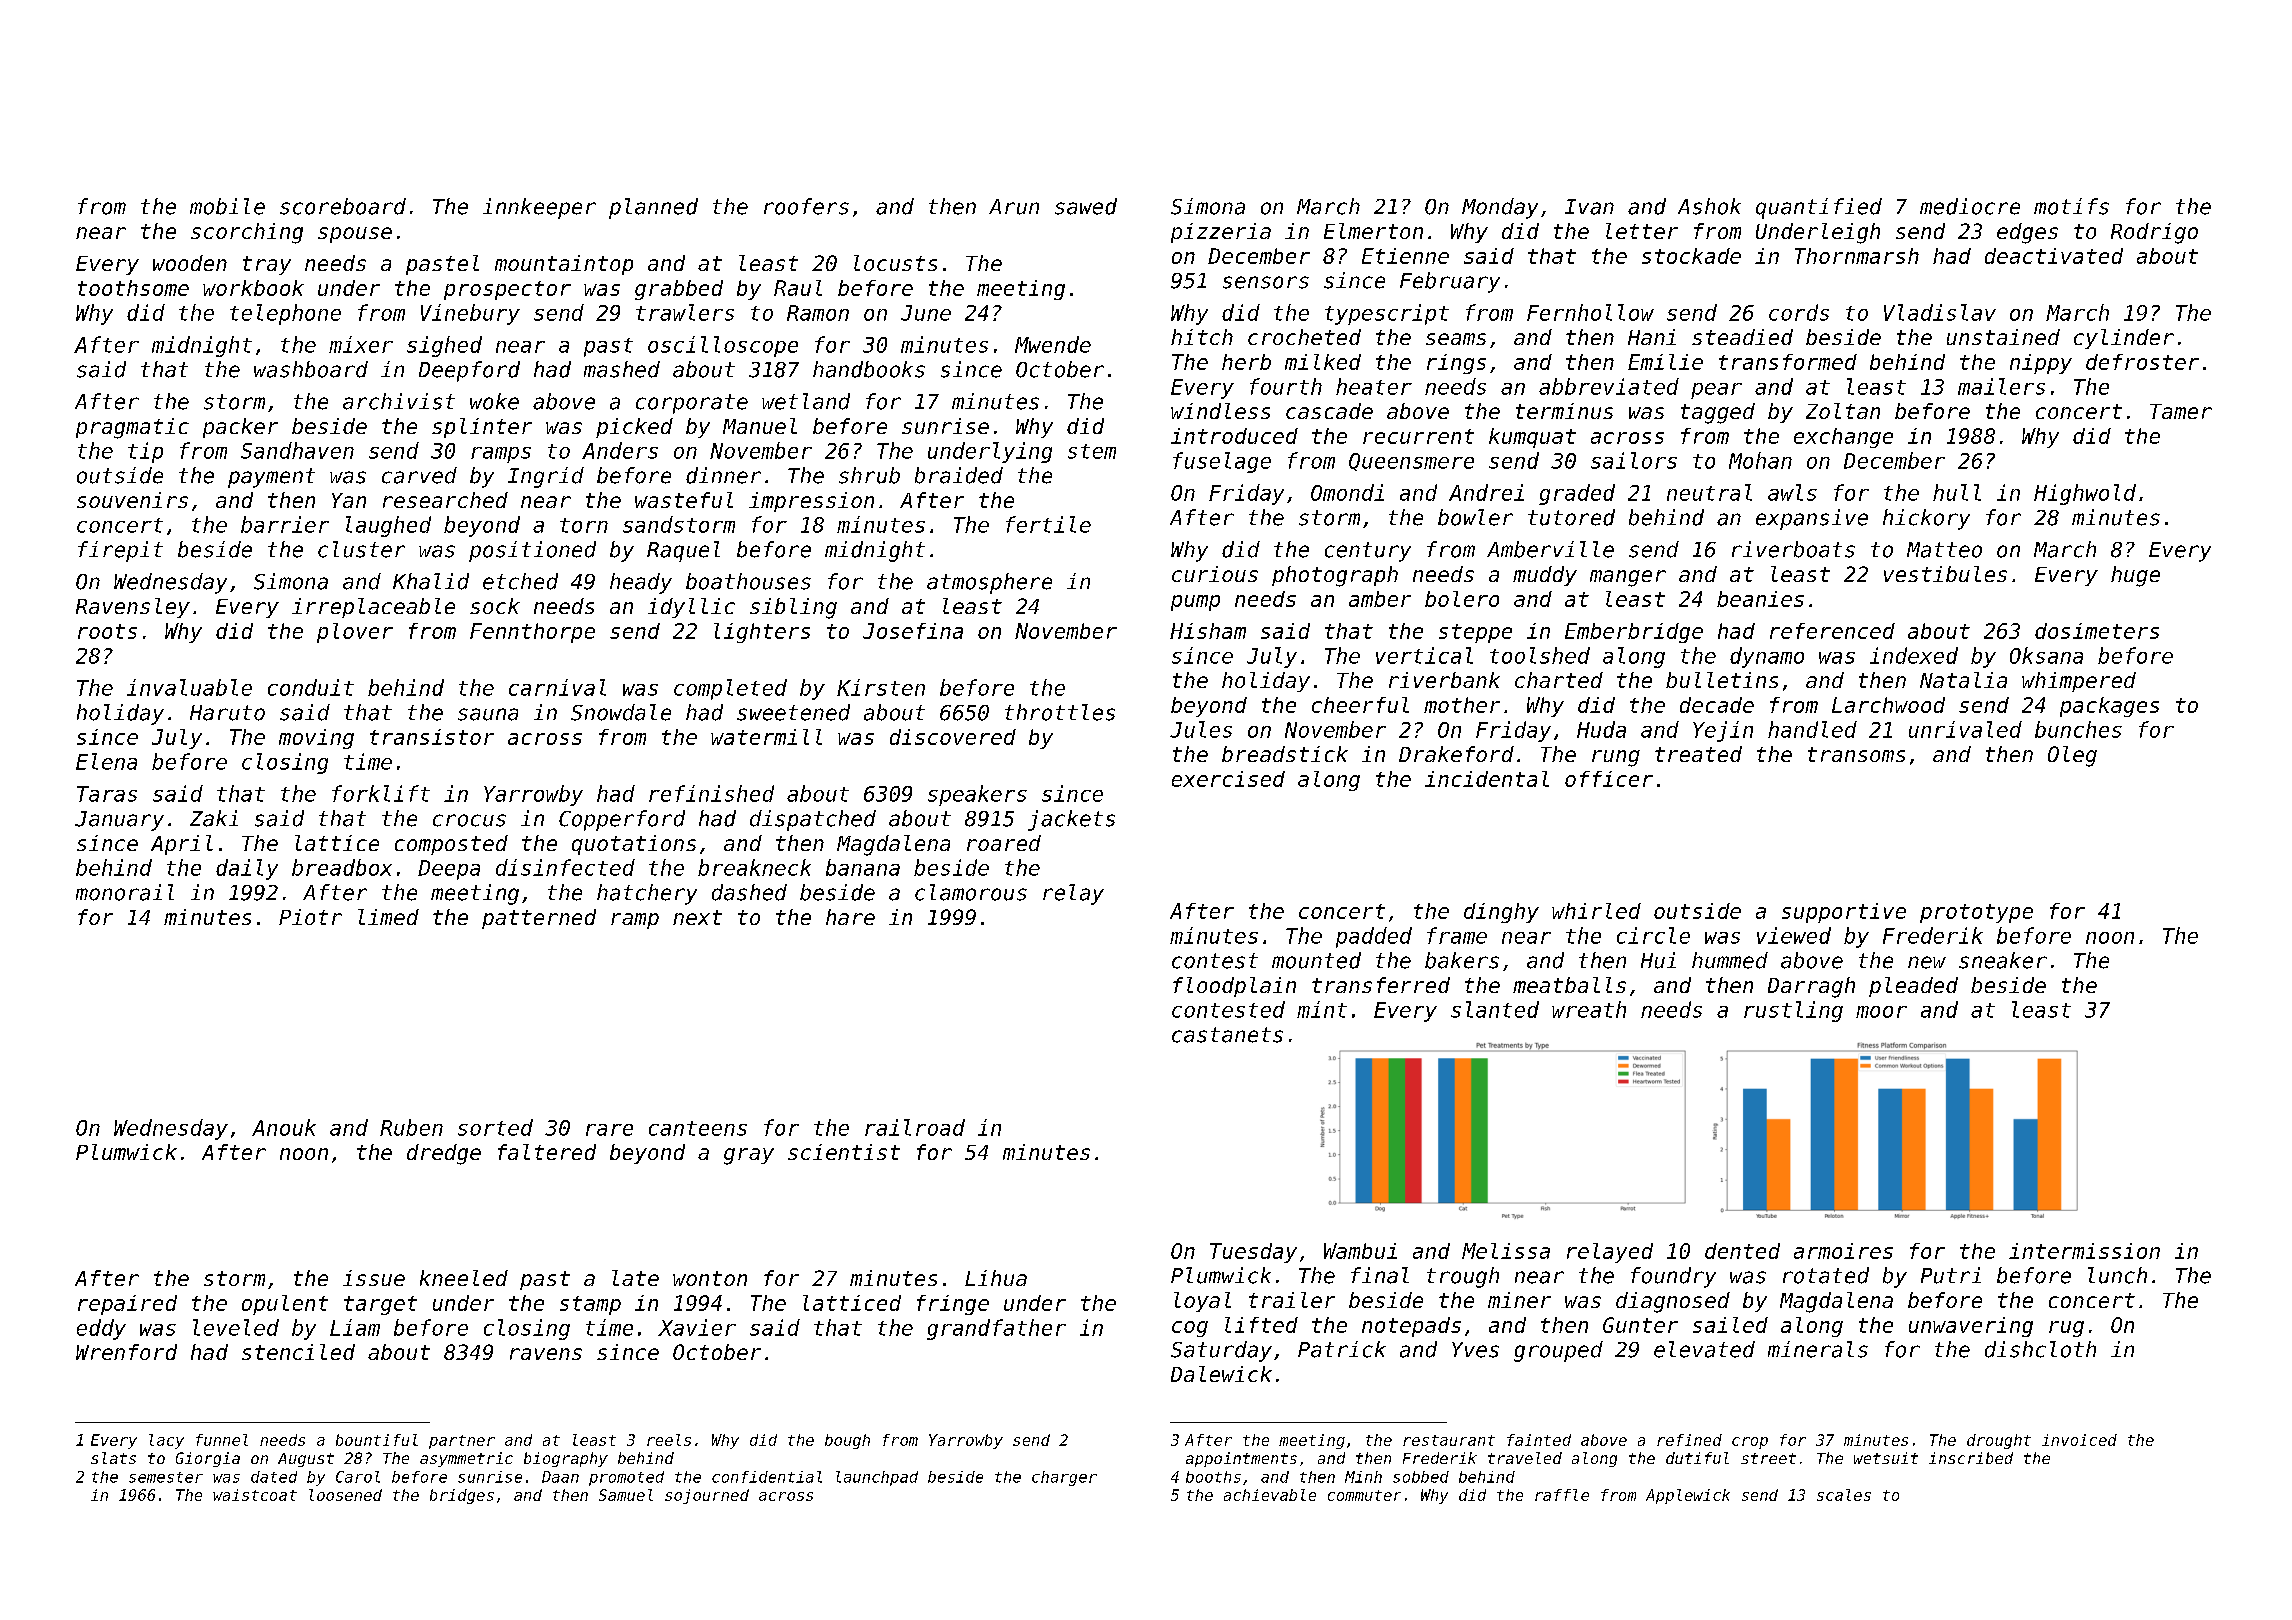 The width and height of the image is (2292, 1620). Describe the element at coordinates (2003, 960) in the image. I see `sneaker` at that location.
